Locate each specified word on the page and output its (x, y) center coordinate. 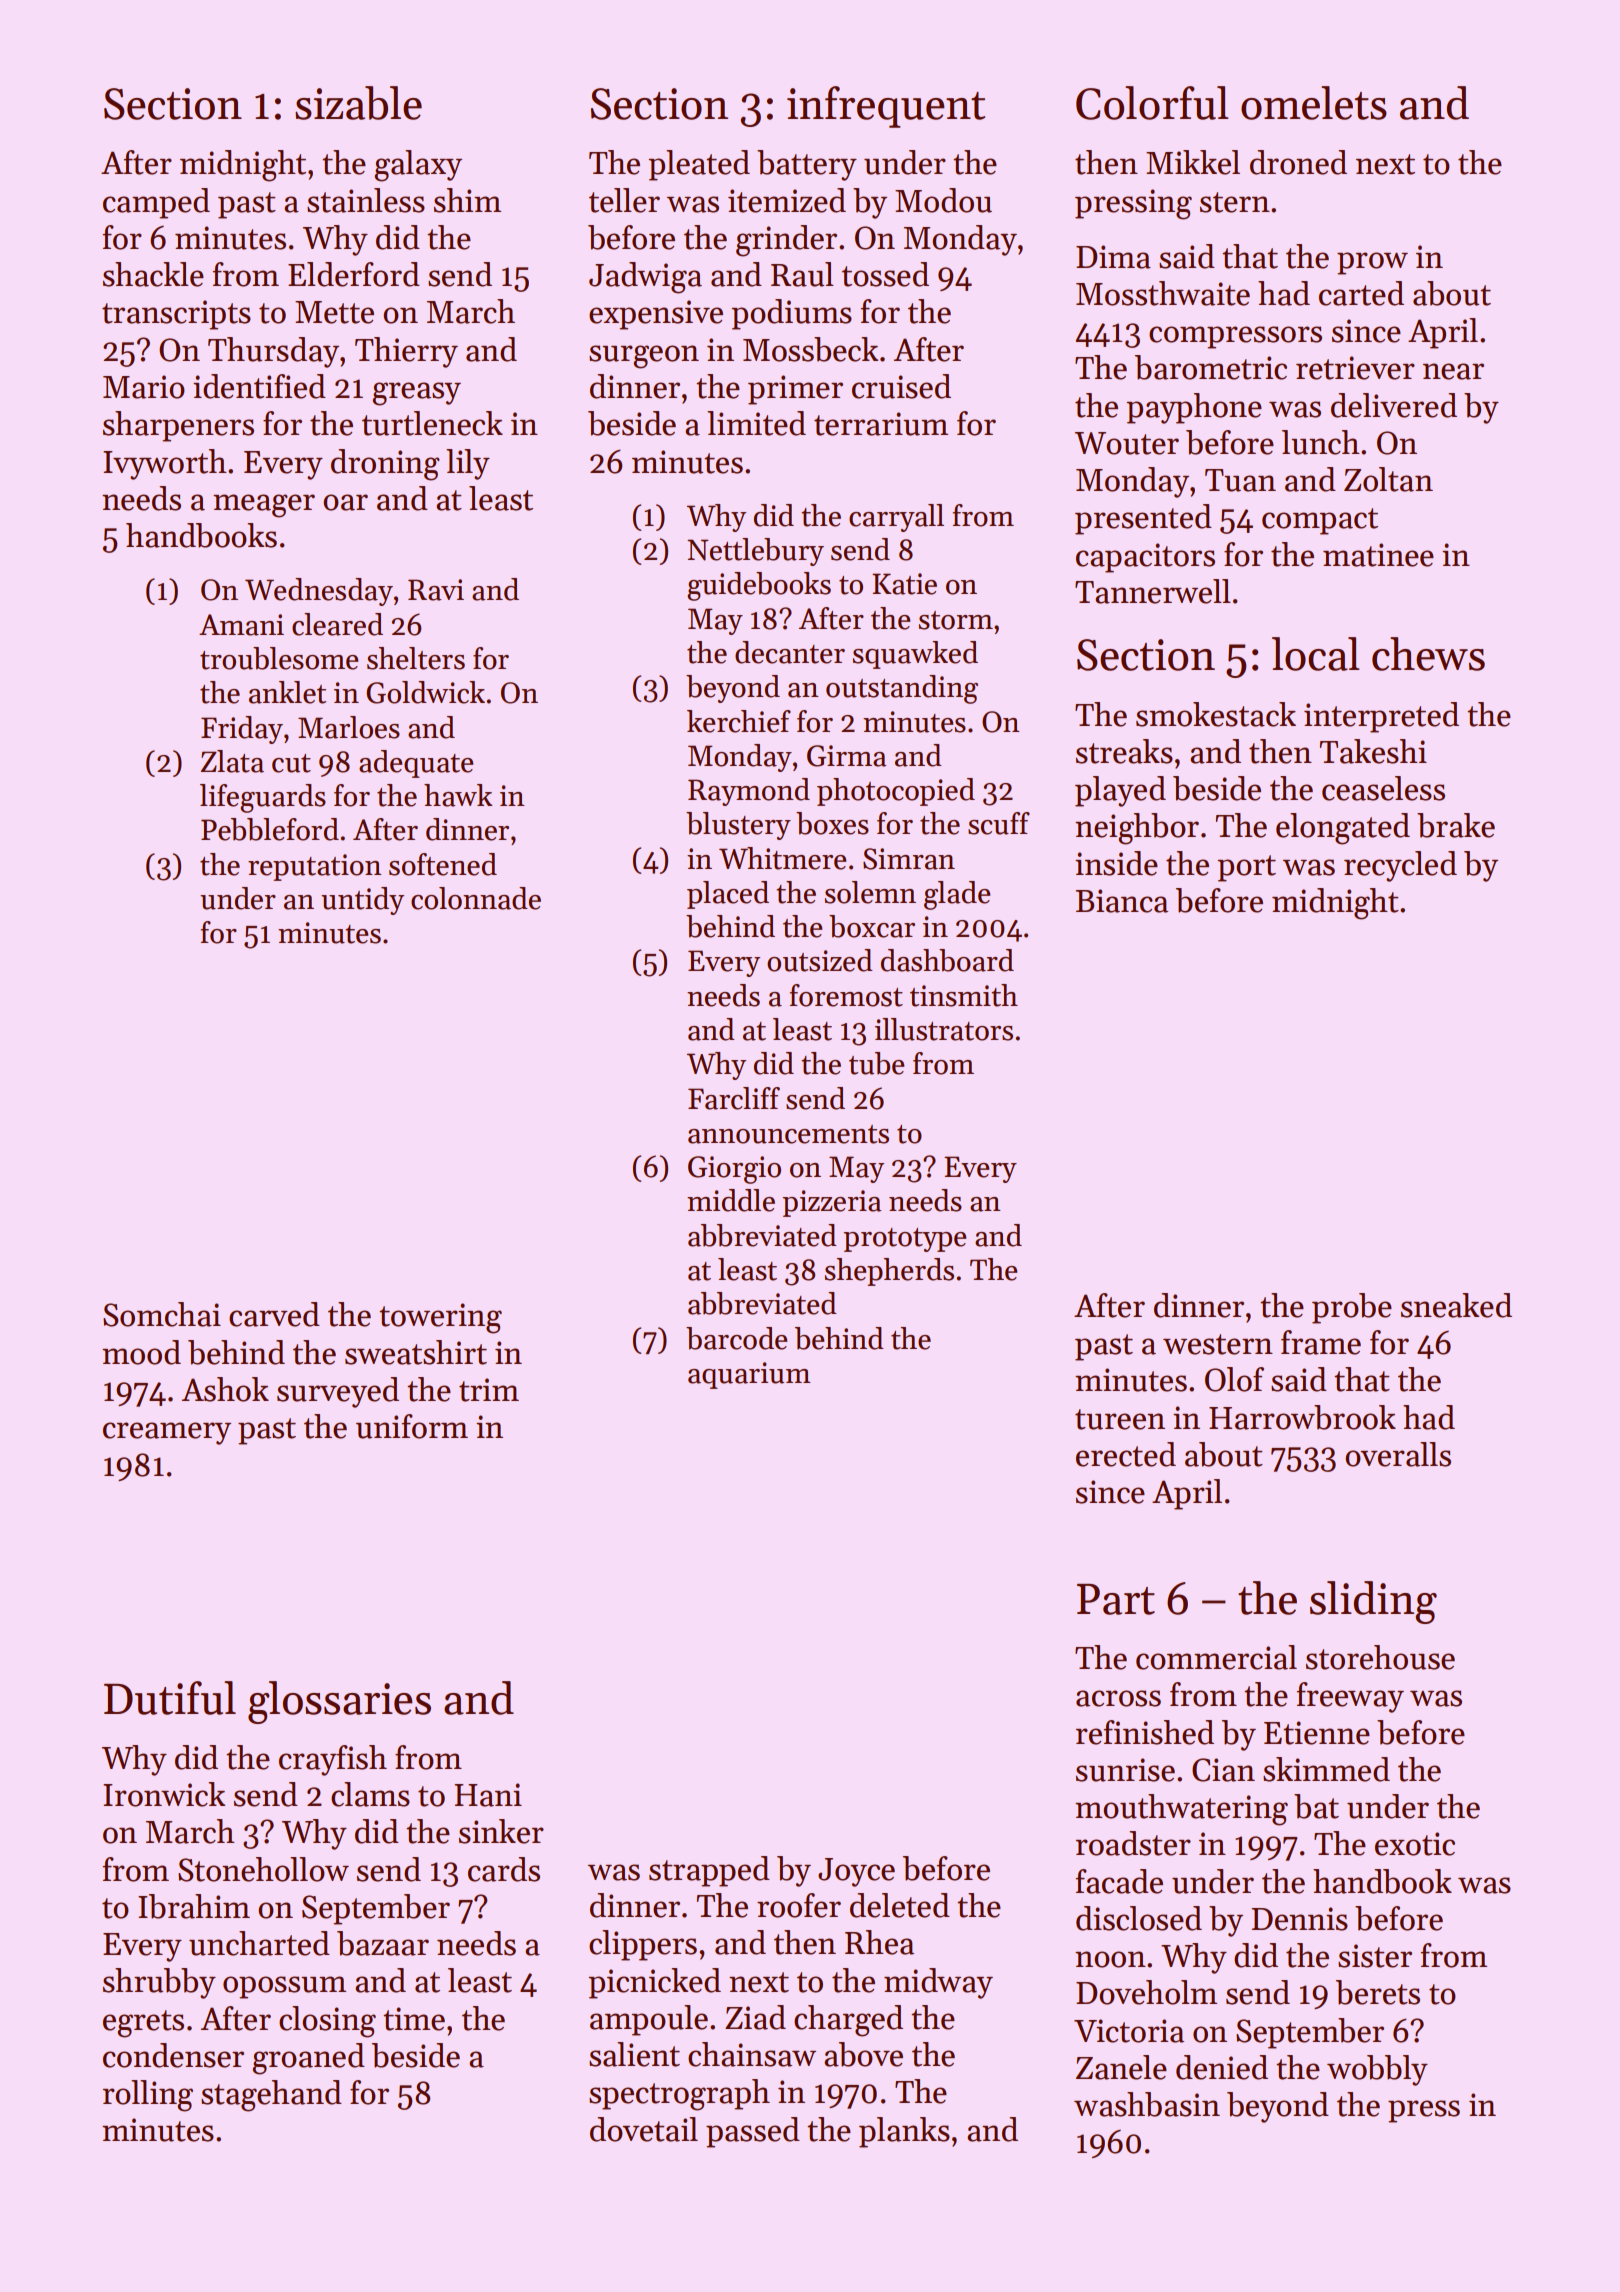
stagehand (271, 2096)
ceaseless (1383, 788)
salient (634, 2054)
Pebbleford (270, 829)
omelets (1314, 103)
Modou (943, 200)
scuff (999, 823)
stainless (366, 200)
